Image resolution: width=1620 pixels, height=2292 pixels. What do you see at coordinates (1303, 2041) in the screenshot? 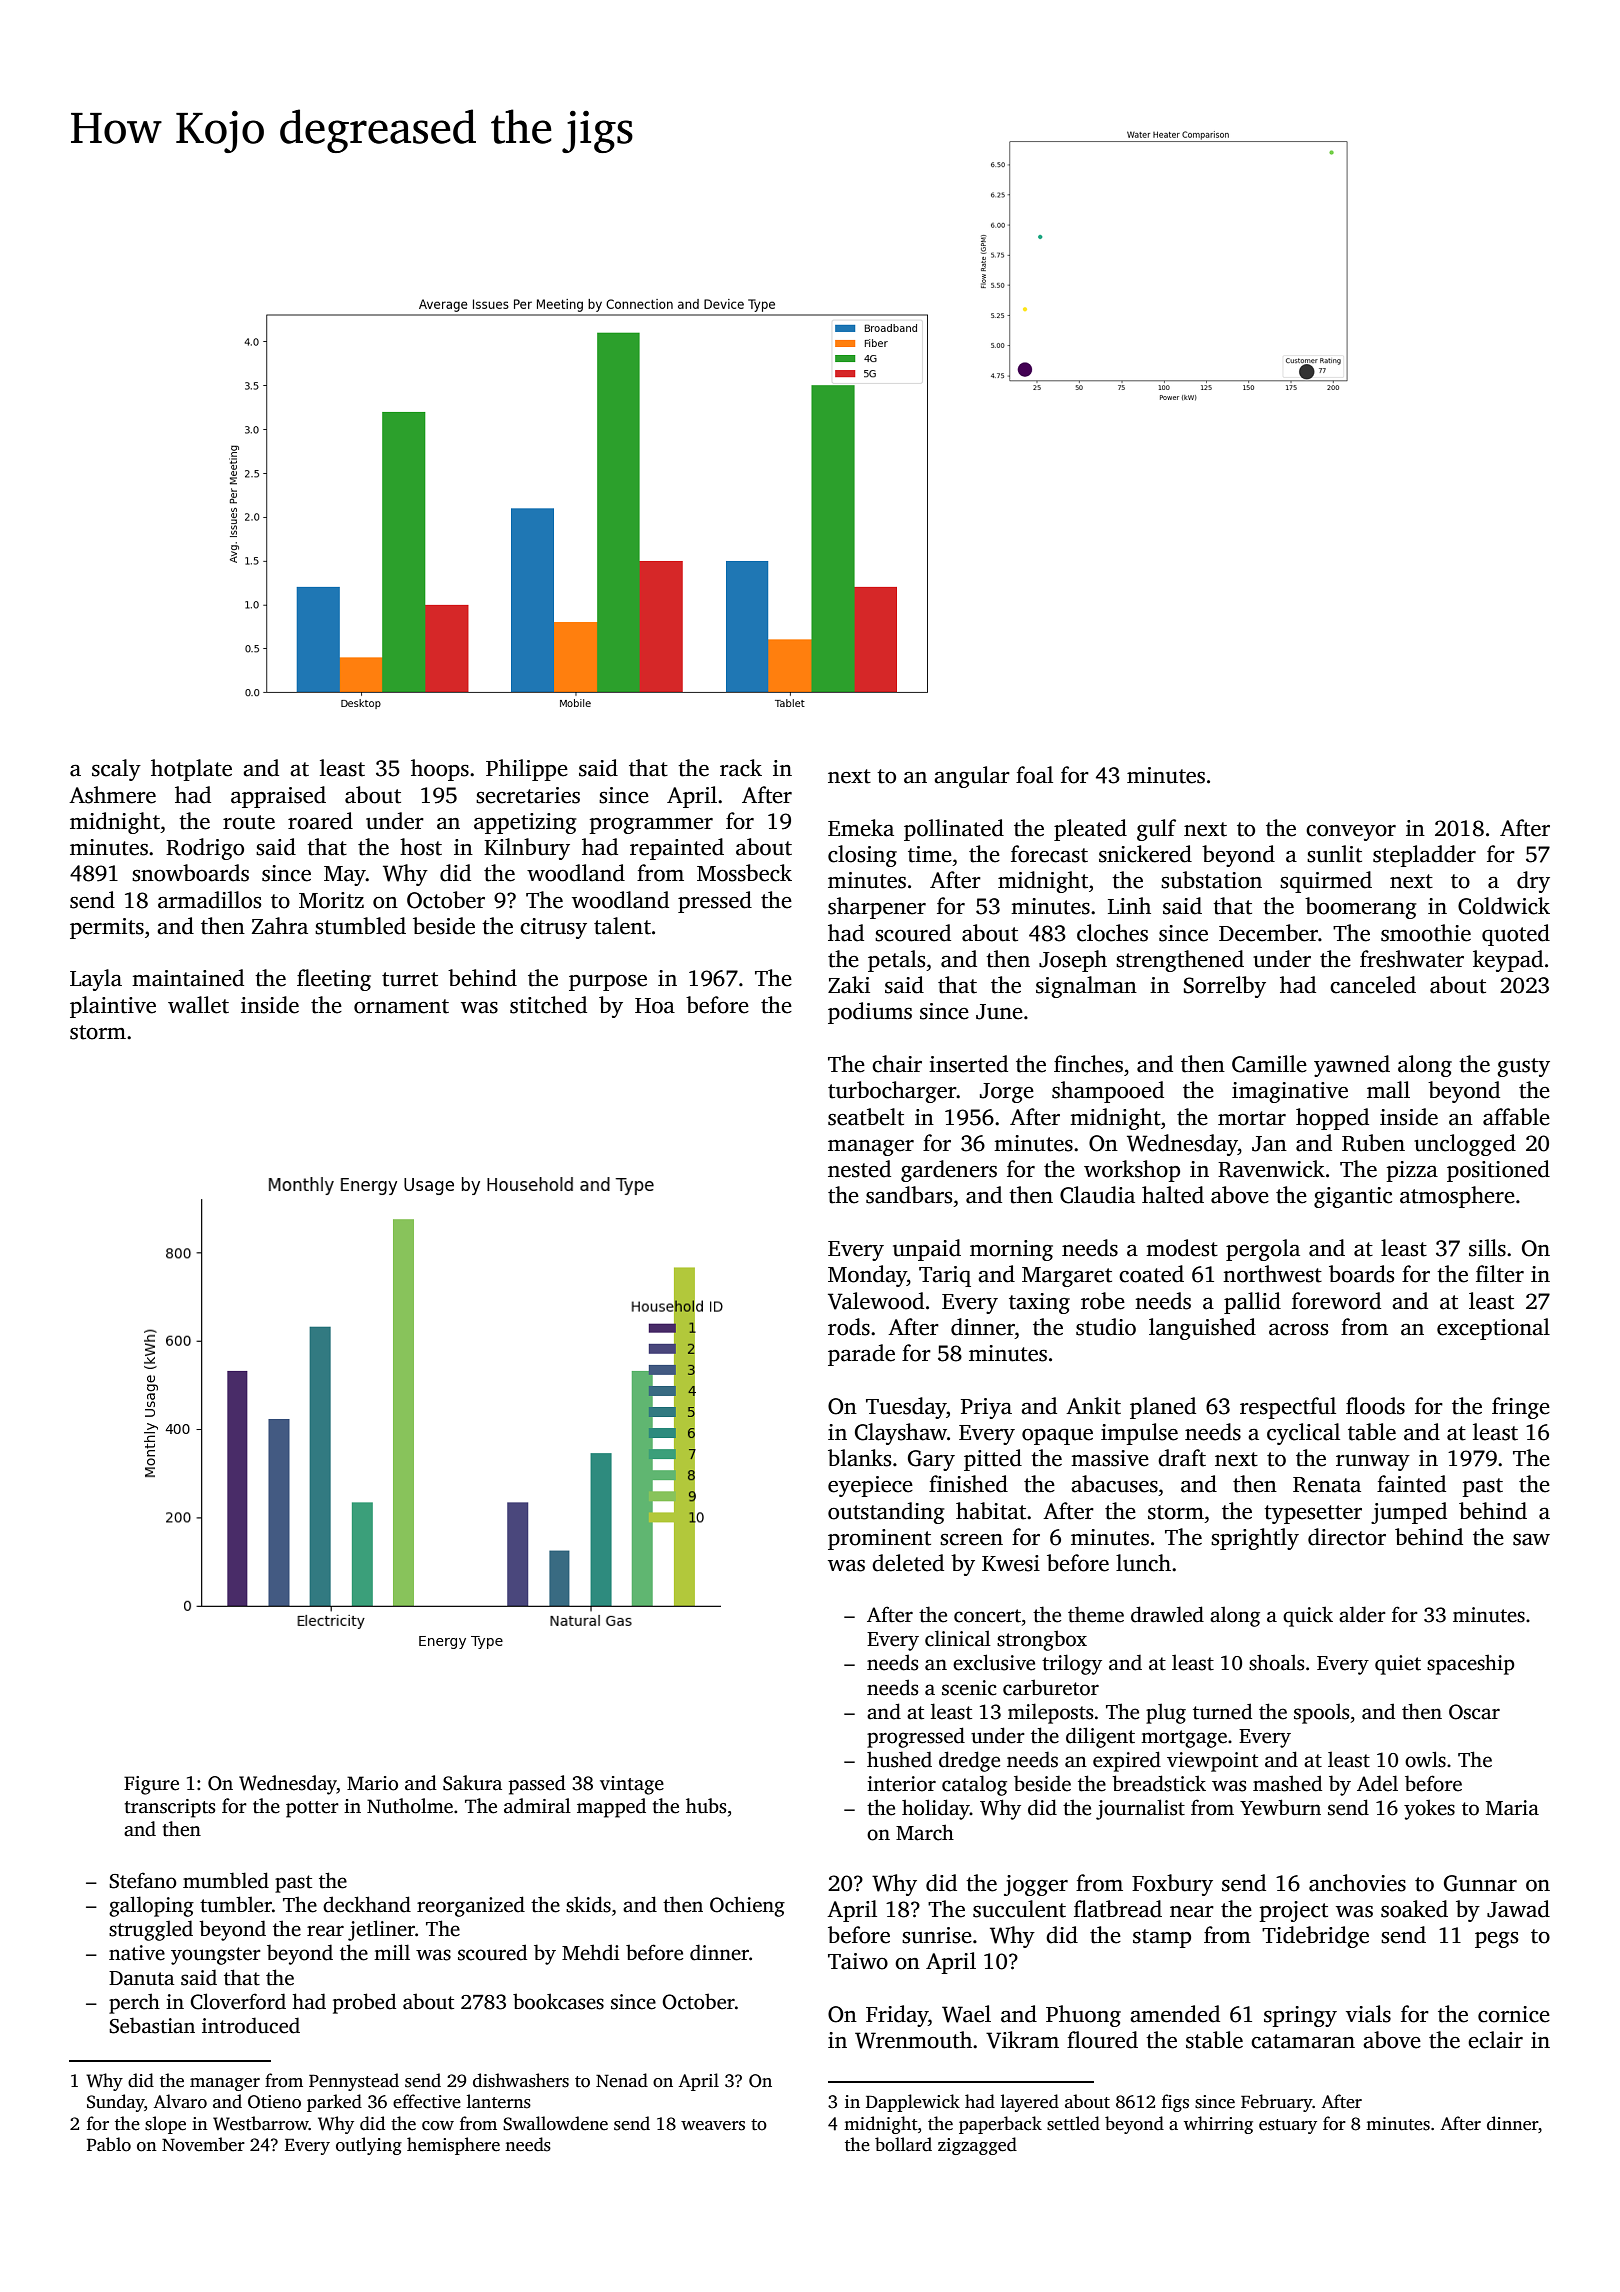
I see `catamaran` at bounding box center [1303, 2041].
